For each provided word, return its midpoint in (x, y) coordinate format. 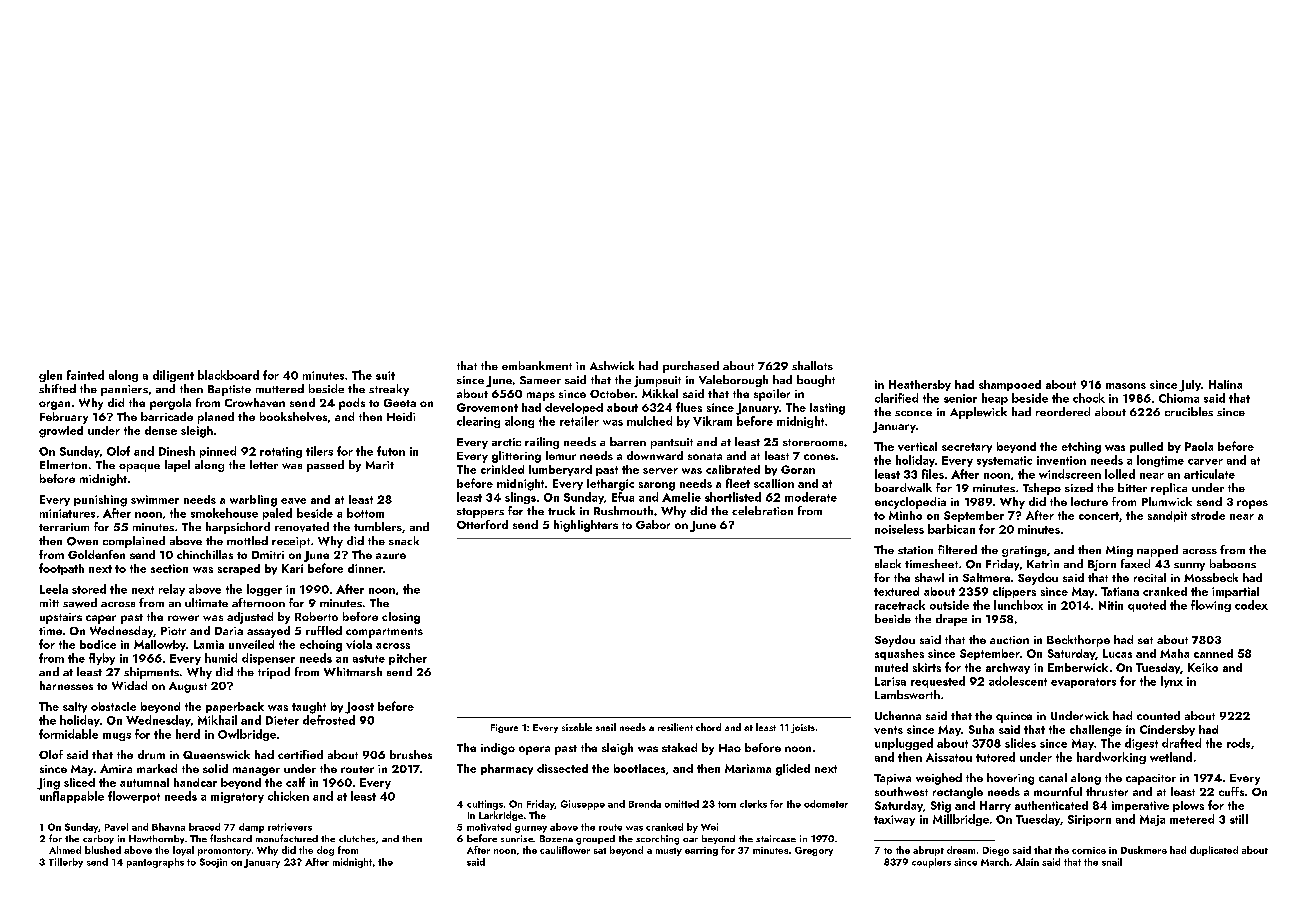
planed (216, 418)
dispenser (268, 659)
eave (293, 501)
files (933, 474)
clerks (753, 804)
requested (938, 682)
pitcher (408, 659)
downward (655, 455)
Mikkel (660, 393)
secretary (967, 448)
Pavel (116, 827)
